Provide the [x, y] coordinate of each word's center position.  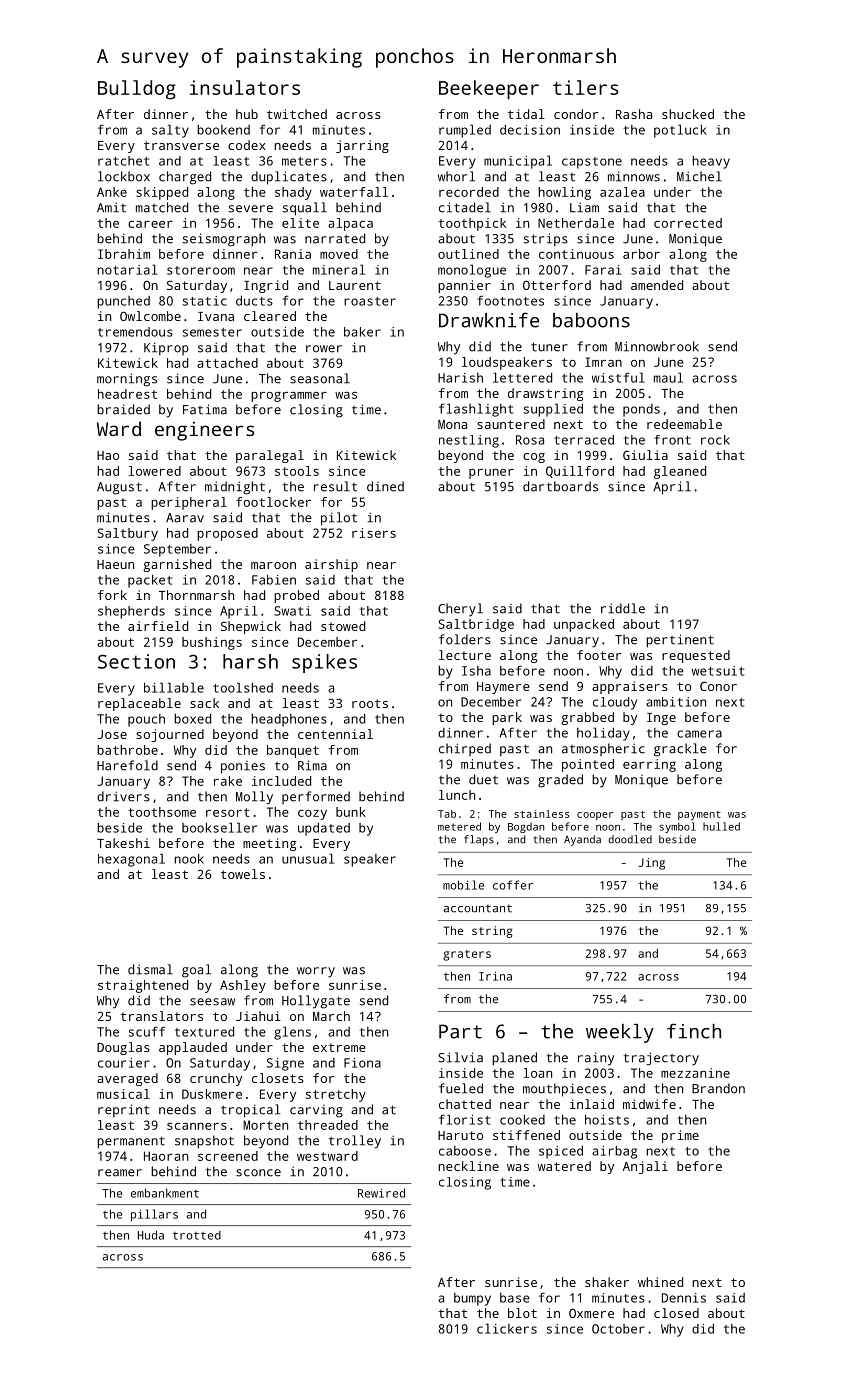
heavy [711, 162]
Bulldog [137, 90]
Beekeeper [489, 90]
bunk [351, 812]
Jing [651, 864]
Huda [151, 1235]
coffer [513, 885]
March [331, 1016]
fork [112, 595]
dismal [150, 969]
